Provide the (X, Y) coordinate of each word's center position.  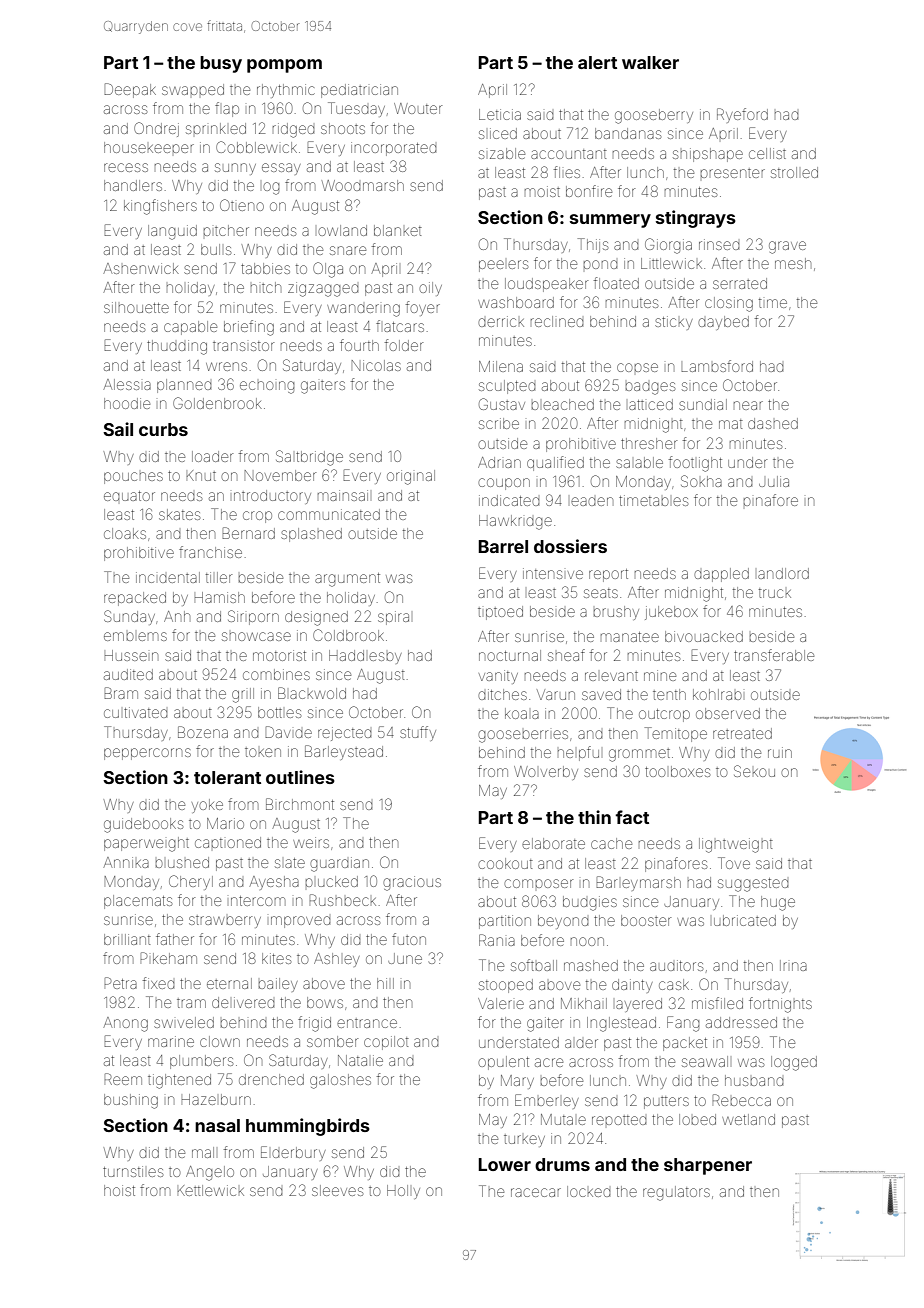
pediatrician (359, 91)
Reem (123, 1079)
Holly (403, 1192)
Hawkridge (515, 522)
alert (597, 62)
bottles (279, 712)
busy (221, 64)
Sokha (701, 481)
